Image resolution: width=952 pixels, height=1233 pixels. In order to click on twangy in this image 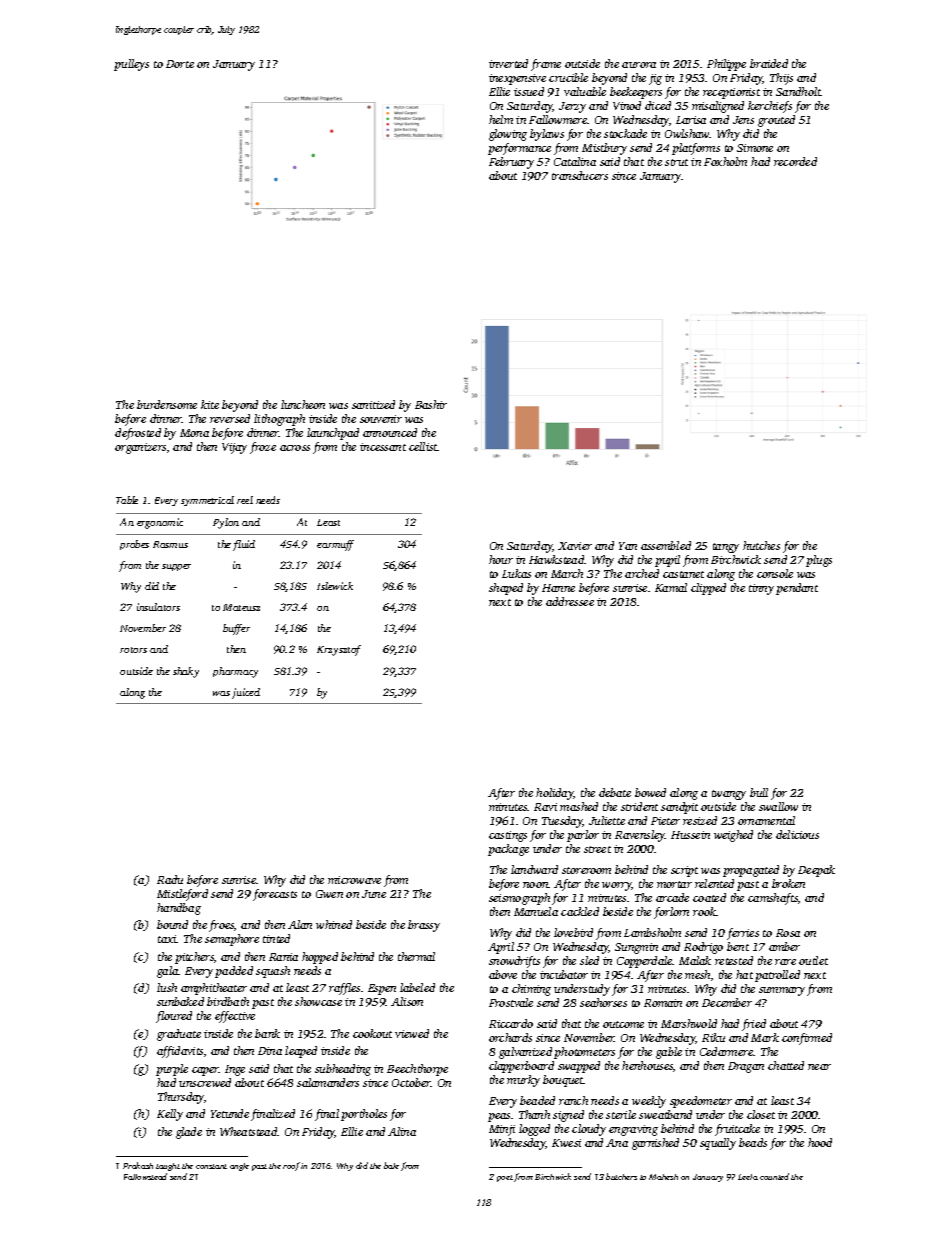, I will do `click(729, 795)`.
